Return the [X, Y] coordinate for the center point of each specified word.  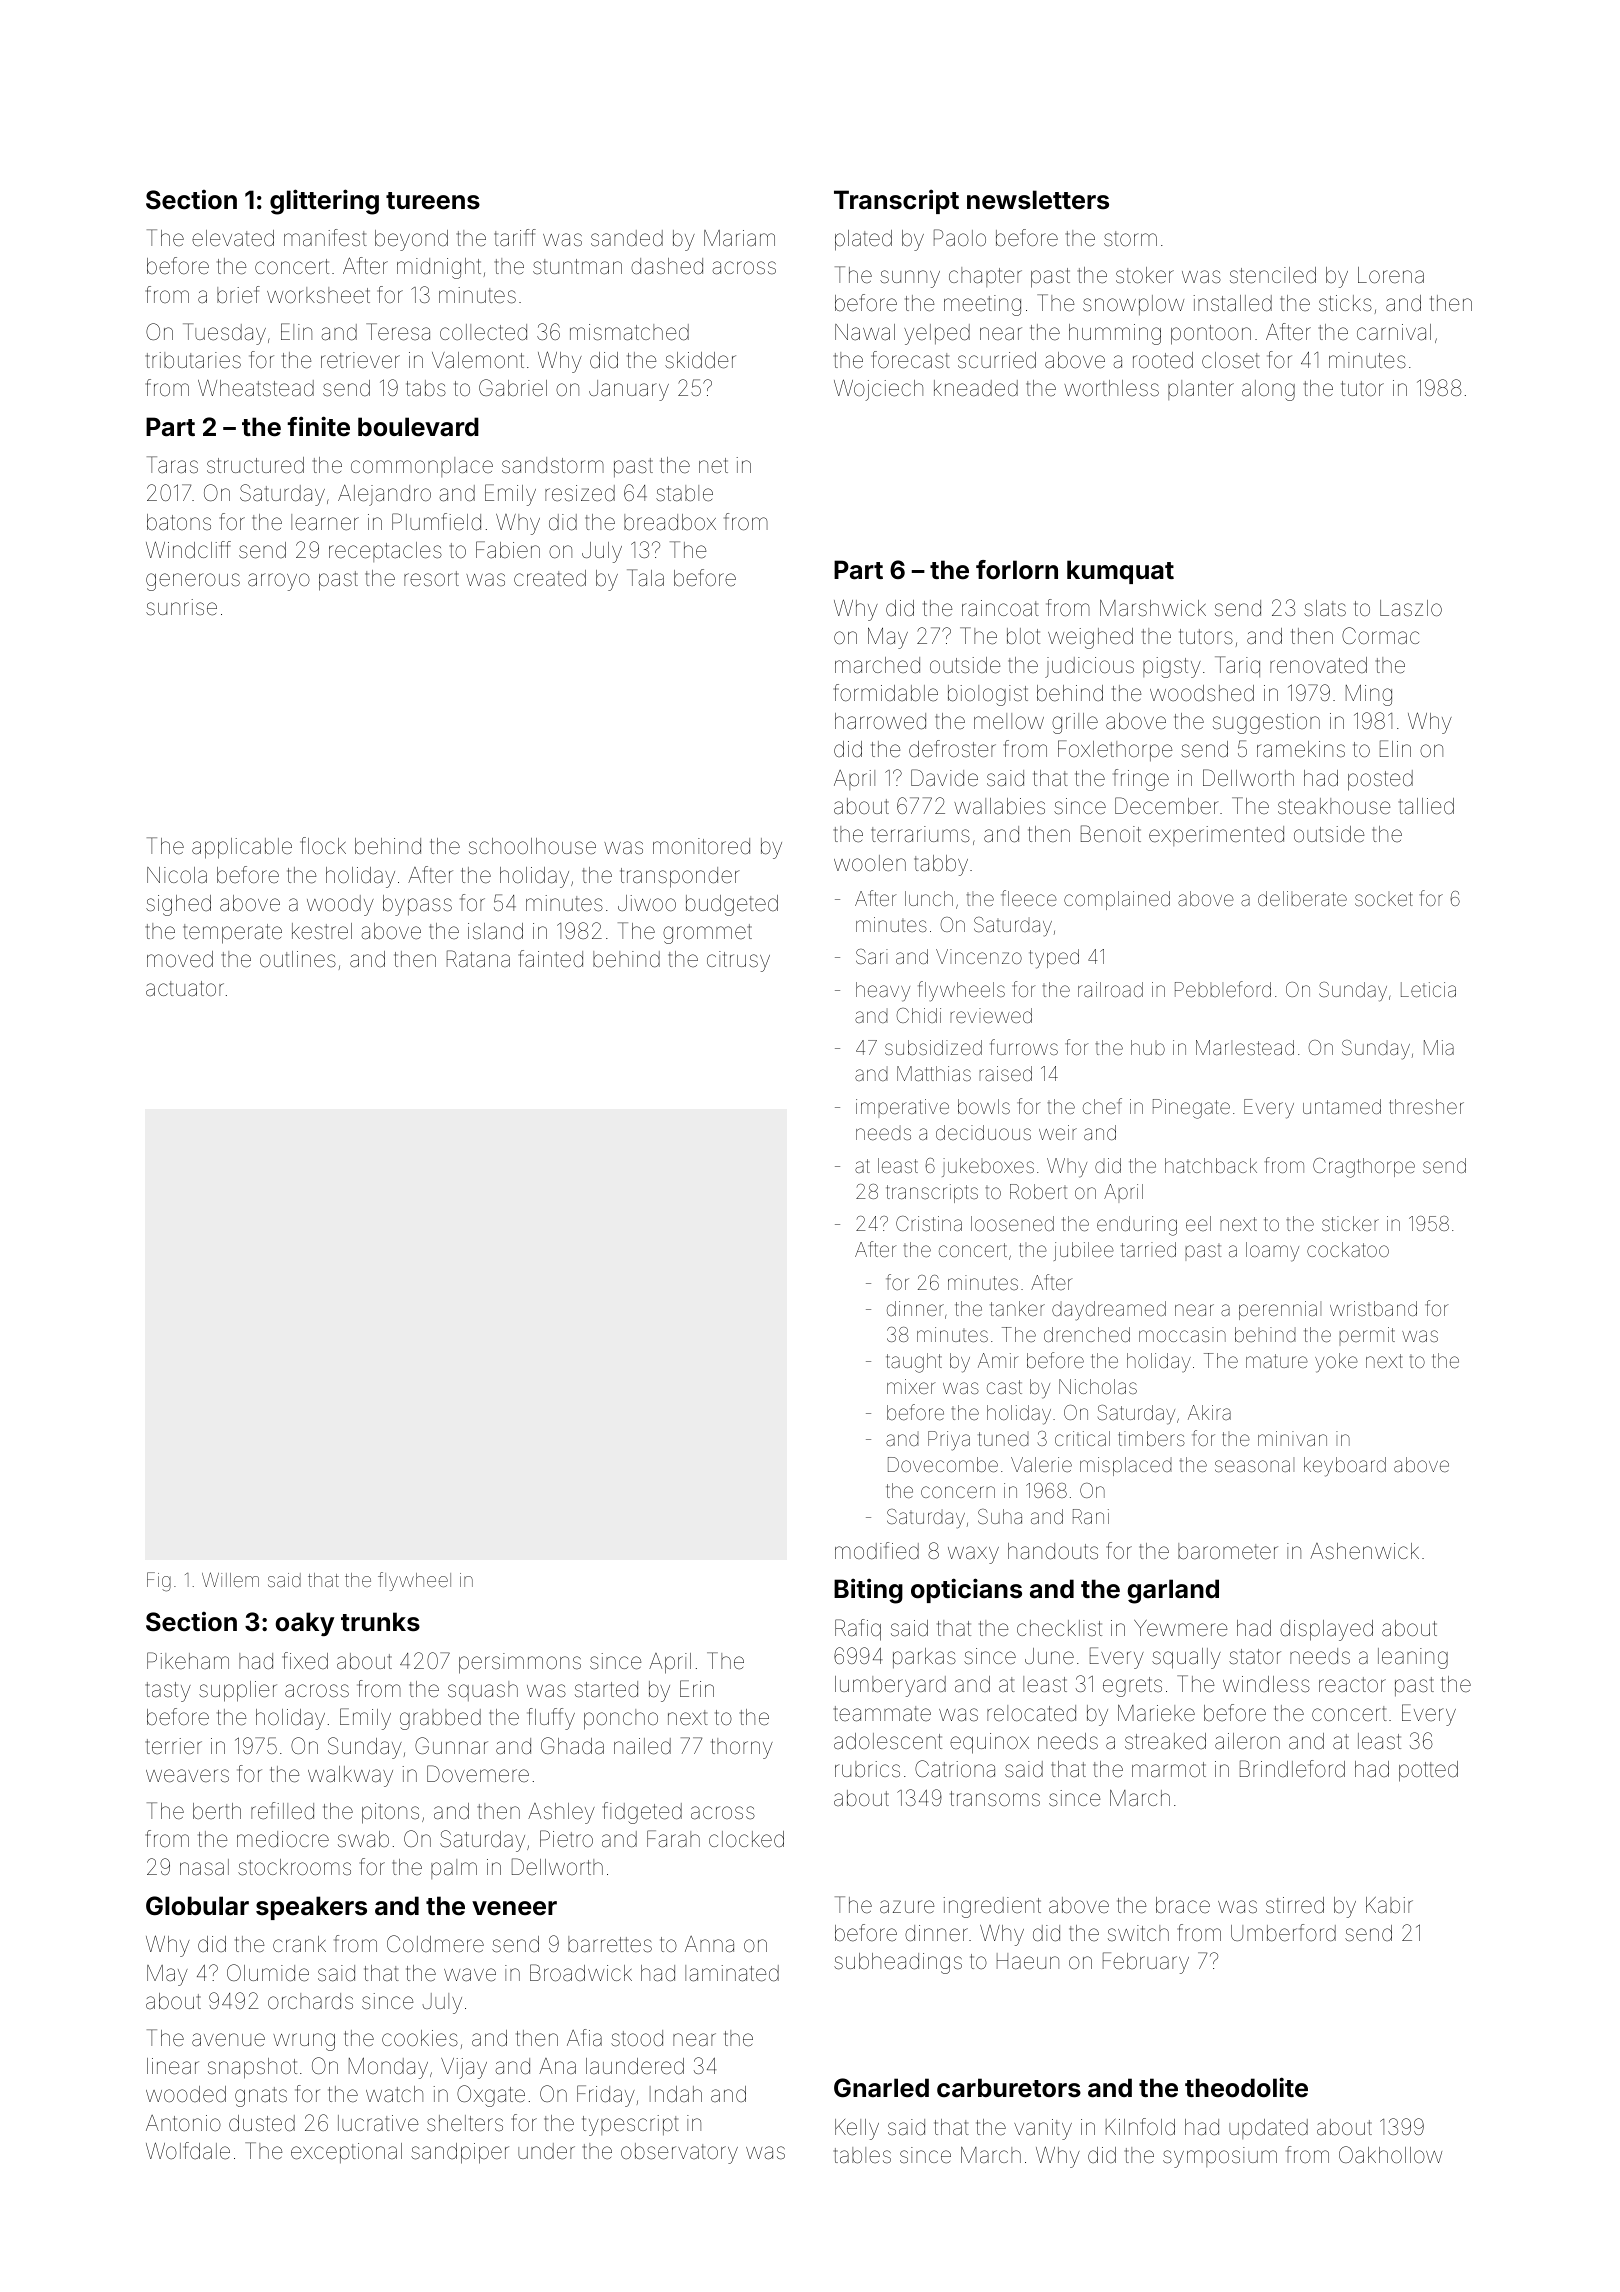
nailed [642, 1746]
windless [1266, 1684]
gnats [261, 2097]
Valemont [478, 360]
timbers [1151, 1438]
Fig [159, 1582]
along [1268, 390]
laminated [732, 1973]
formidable [886, 693]
